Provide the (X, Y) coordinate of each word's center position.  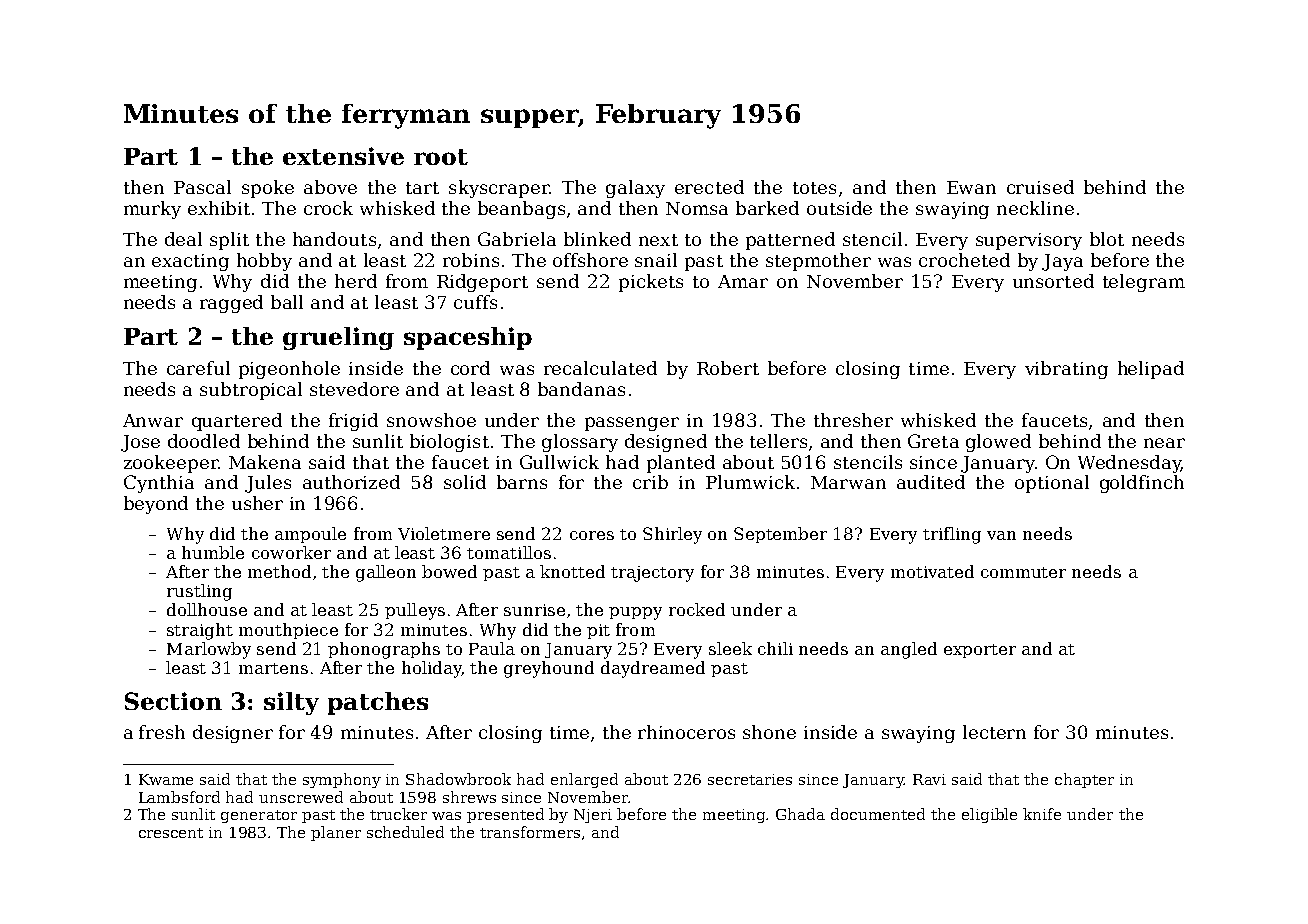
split (229, 241)
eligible (989, 815)
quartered (237, 422)
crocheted (964, 260)
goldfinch (1142, 484)
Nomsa (697, 208)
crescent (171, 833)
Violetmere (444, 533)
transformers (530, 832)
